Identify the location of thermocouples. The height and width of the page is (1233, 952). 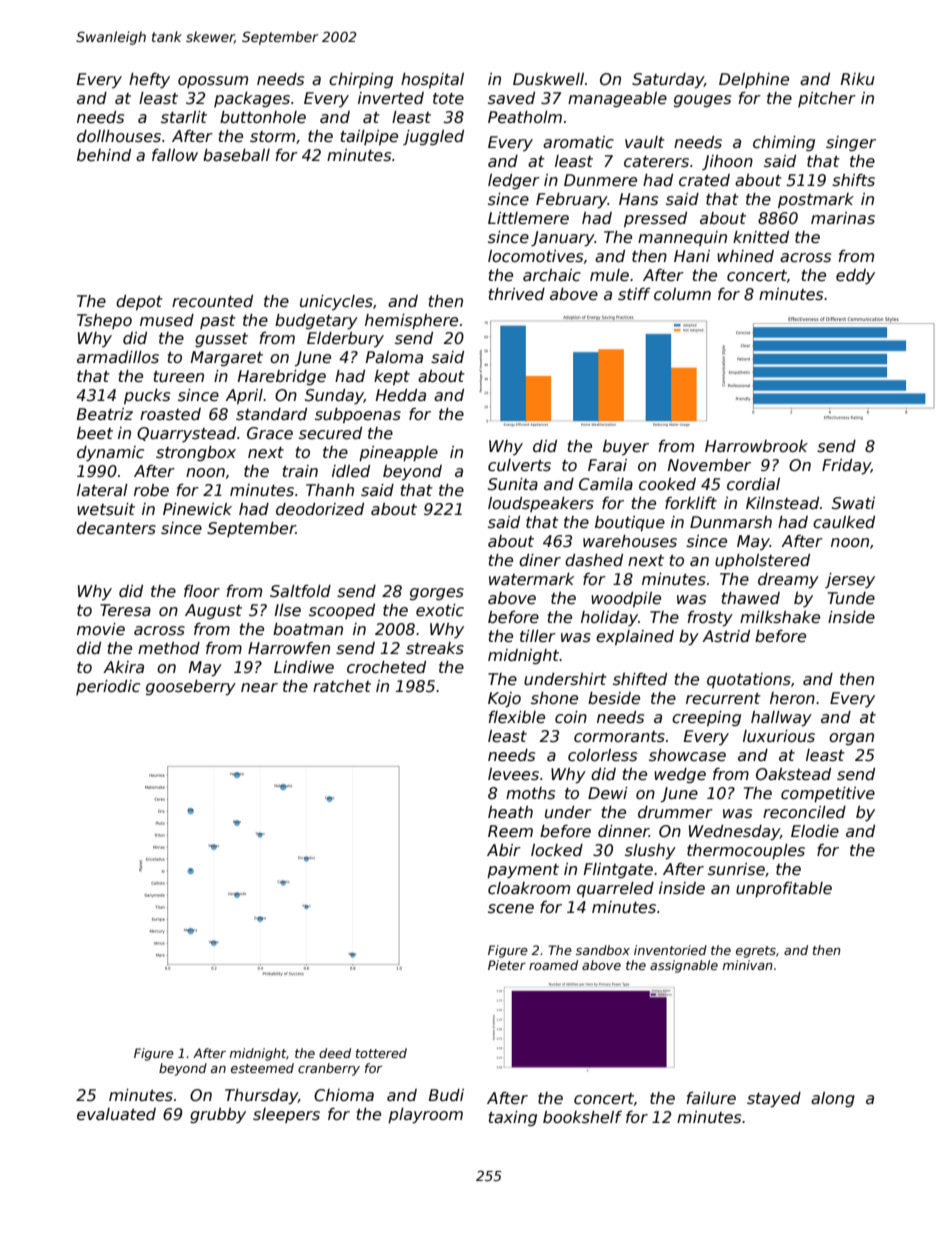
(746, 851).
